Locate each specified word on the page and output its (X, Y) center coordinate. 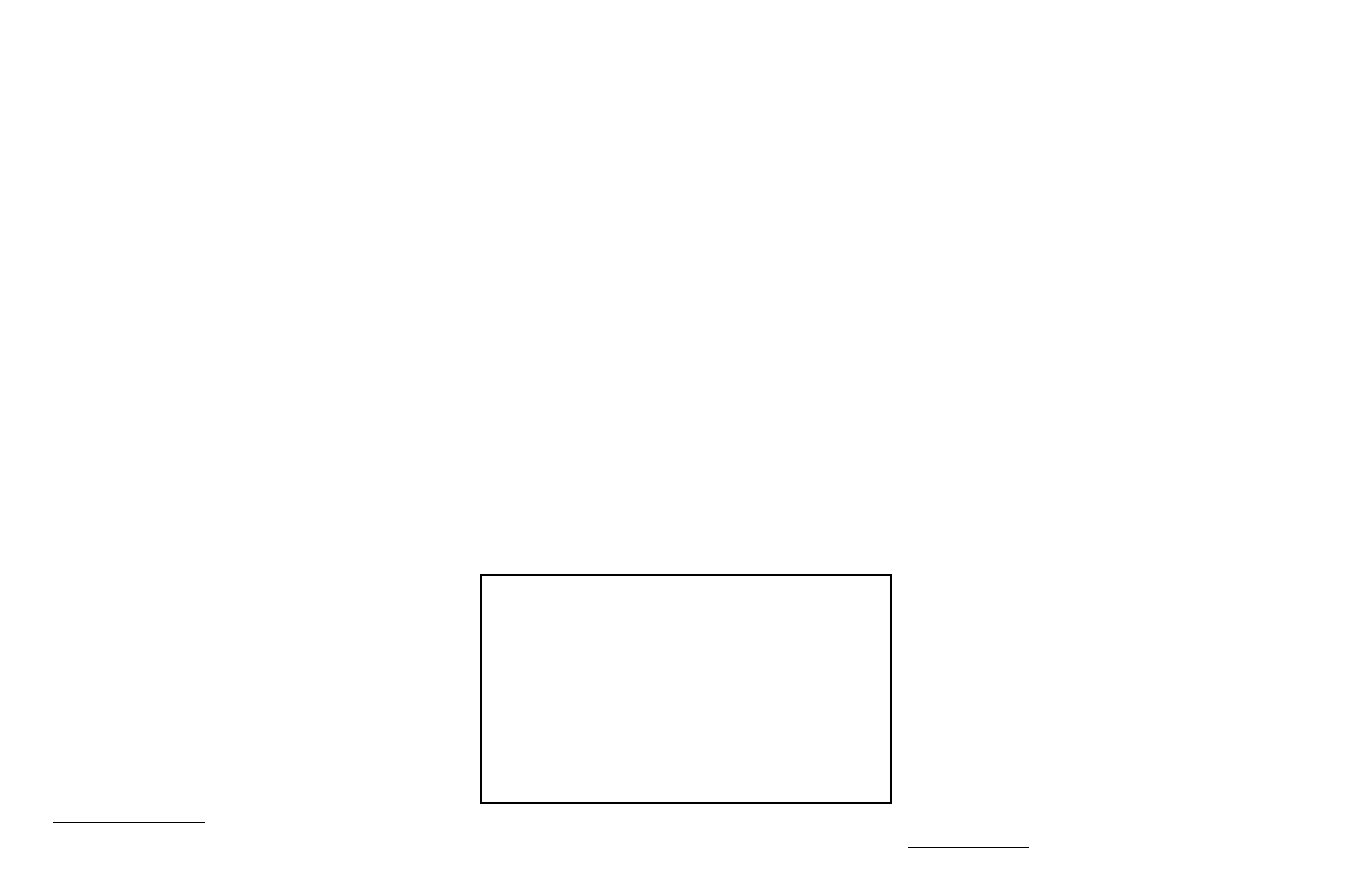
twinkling (98, 700)
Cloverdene (933, 684)
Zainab (276, 636)
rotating (923, 610)
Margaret (1006, 620)
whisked (134, 856)
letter (953, 609)
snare (920, 761)
